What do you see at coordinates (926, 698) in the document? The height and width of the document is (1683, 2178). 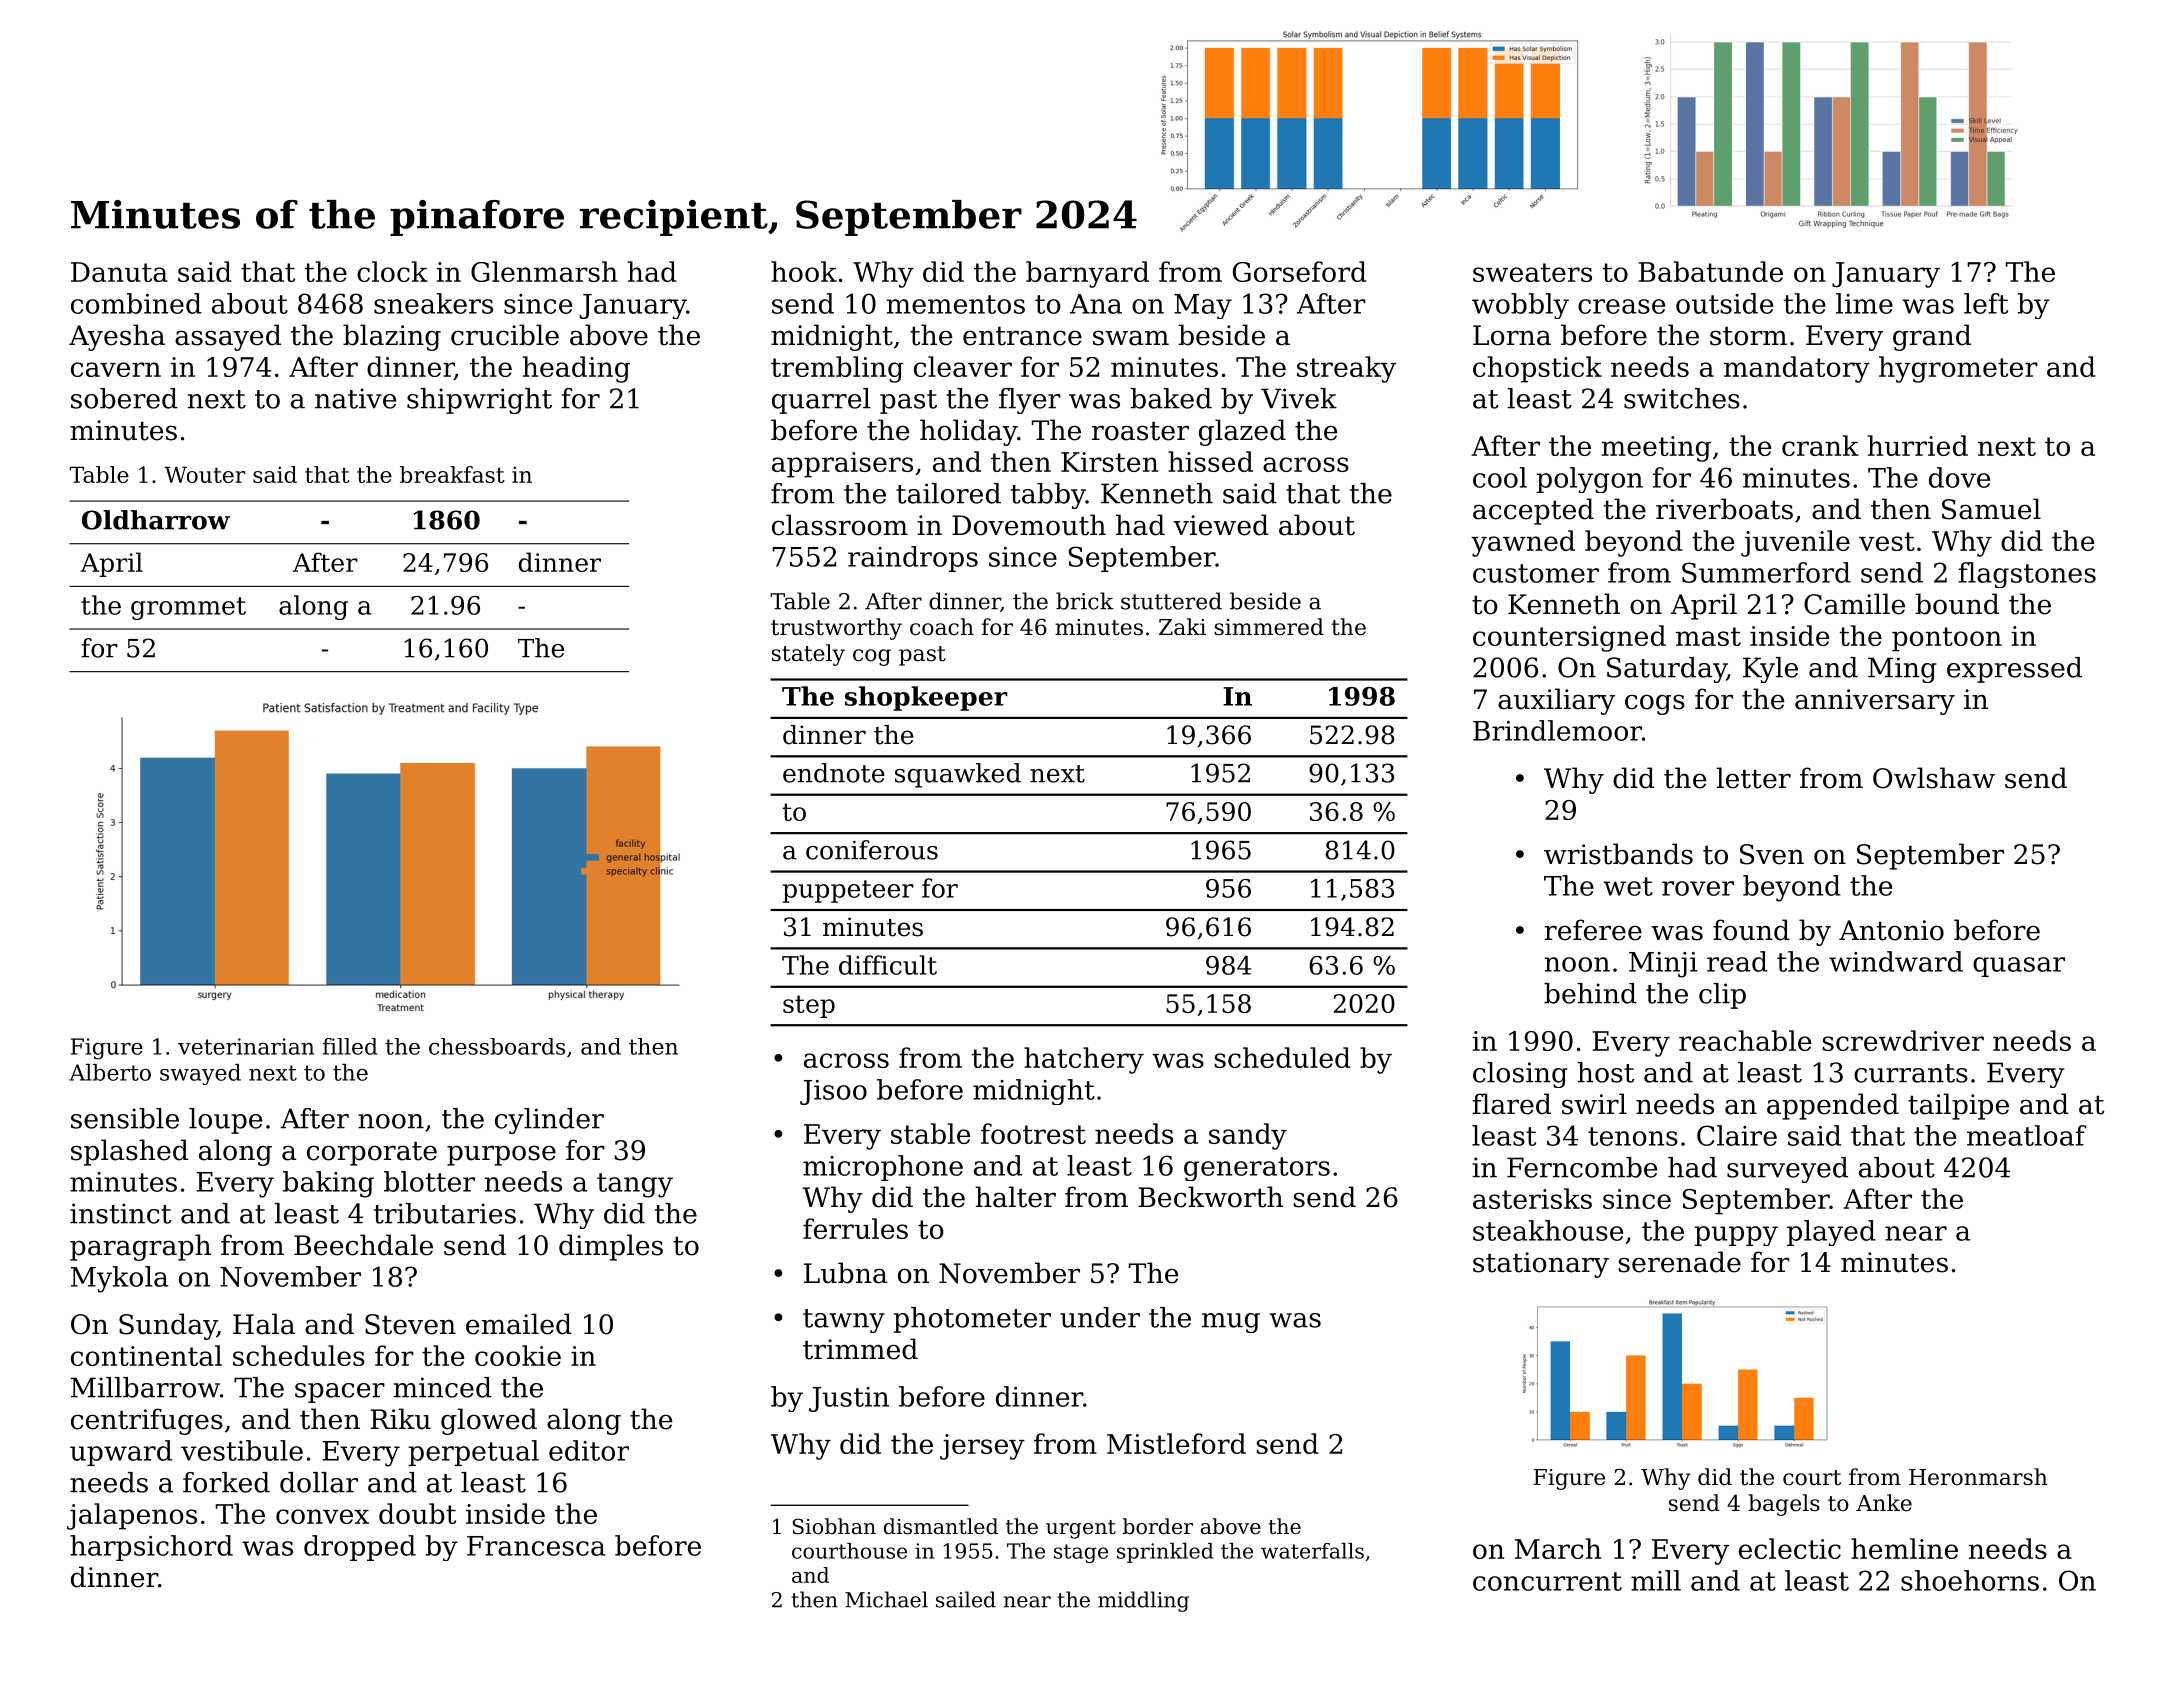 I see `shopkeeper` at bounding box center [926, 698].
